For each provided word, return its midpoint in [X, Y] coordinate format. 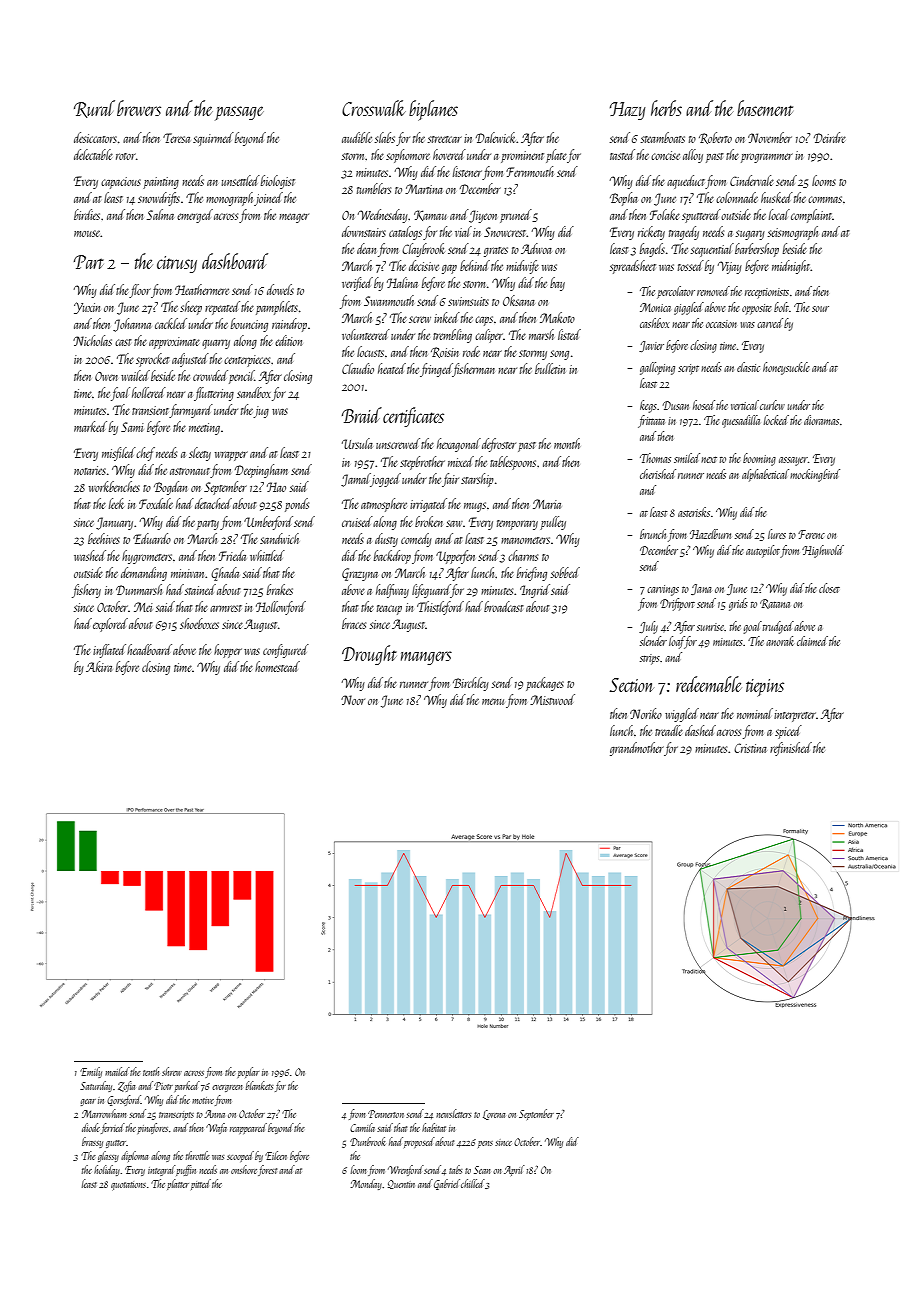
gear [88, 1102]
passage [240, 113]
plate [556, 156]
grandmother [637, 749]
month [567, 443]
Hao [276, 487]
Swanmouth [389, 300]
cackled [171, 323]
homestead [277, 666]
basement [765, 108]
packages [545, 684]
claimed [812, 641]
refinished [791, 749]
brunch [653, 534]
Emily [91, 1072]
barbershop [757, 250]
